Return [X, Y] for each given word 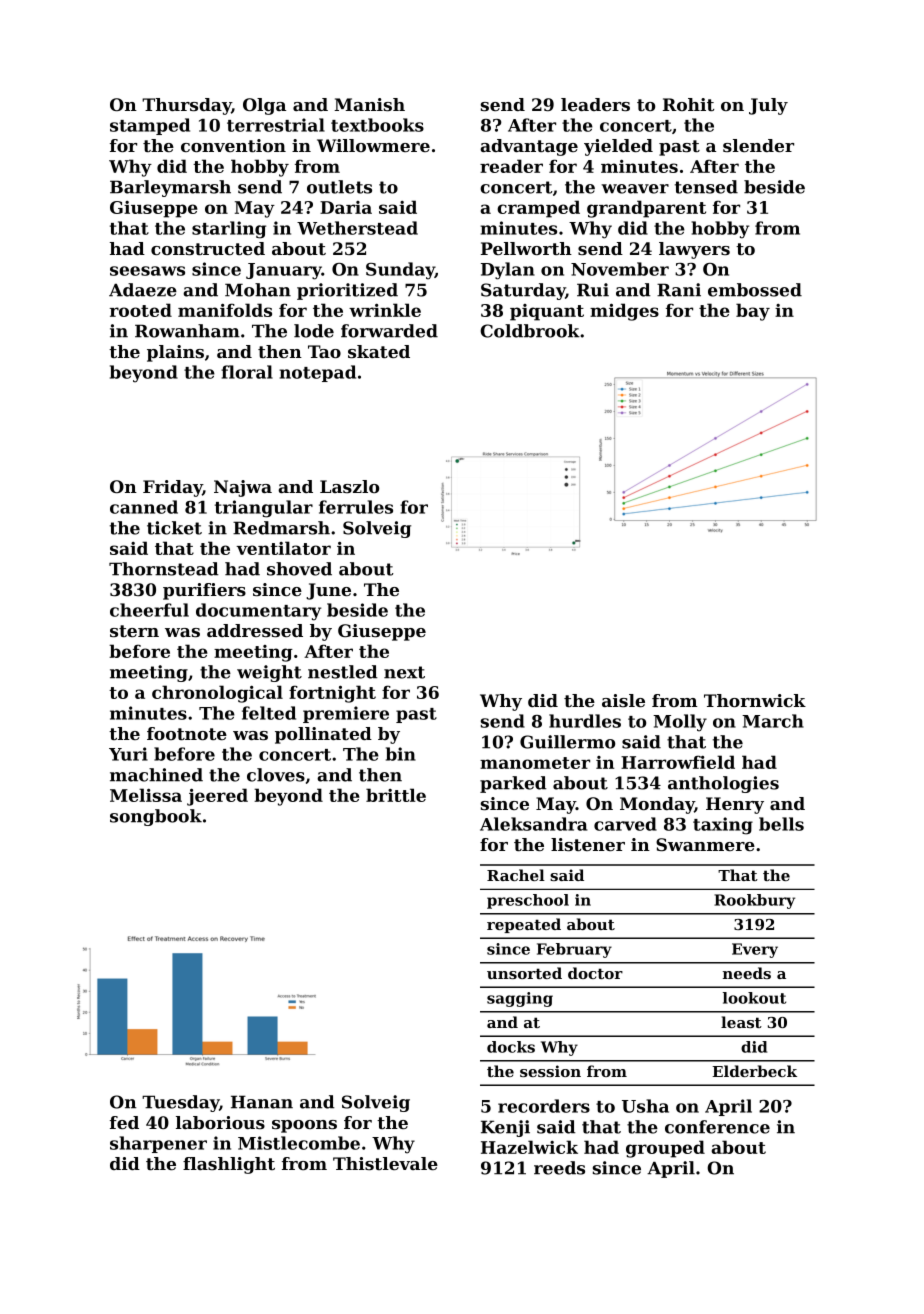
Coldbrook [530, 331]
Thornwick [755, 700]
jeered [217, 797]
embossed [755, 290]
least [741, 1022]
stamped [150, 126]
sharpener [158, 1144]
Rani [679, 290]
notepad [317, 373]
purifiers [204, 591]
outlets [339, 187]
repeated [524, 925]
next [404, 672]
